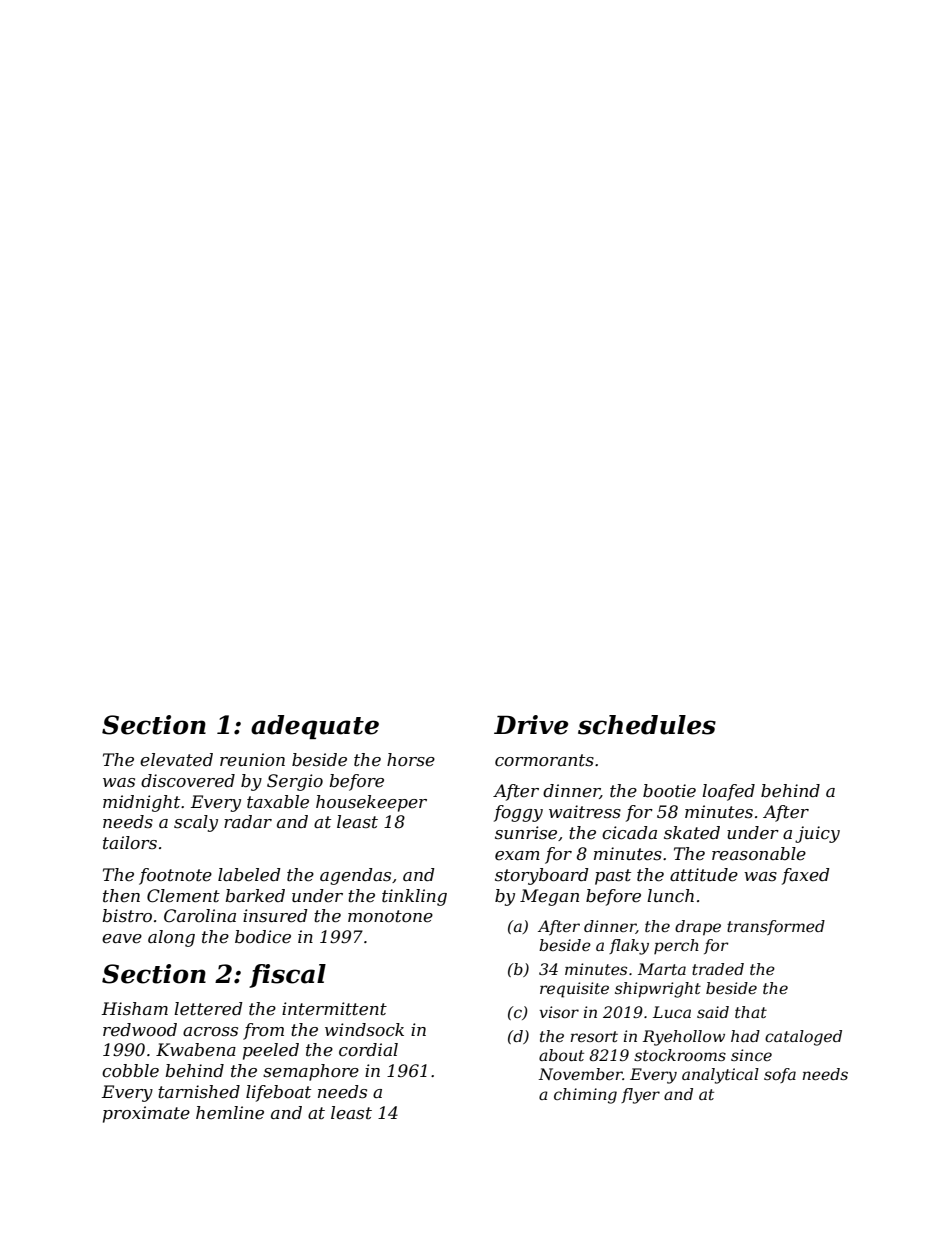 The height and width of the screenshot is (1233, 952). Describe the element at coordinates (230, 1112) in the screenshot. I see `hemline` at that location.
